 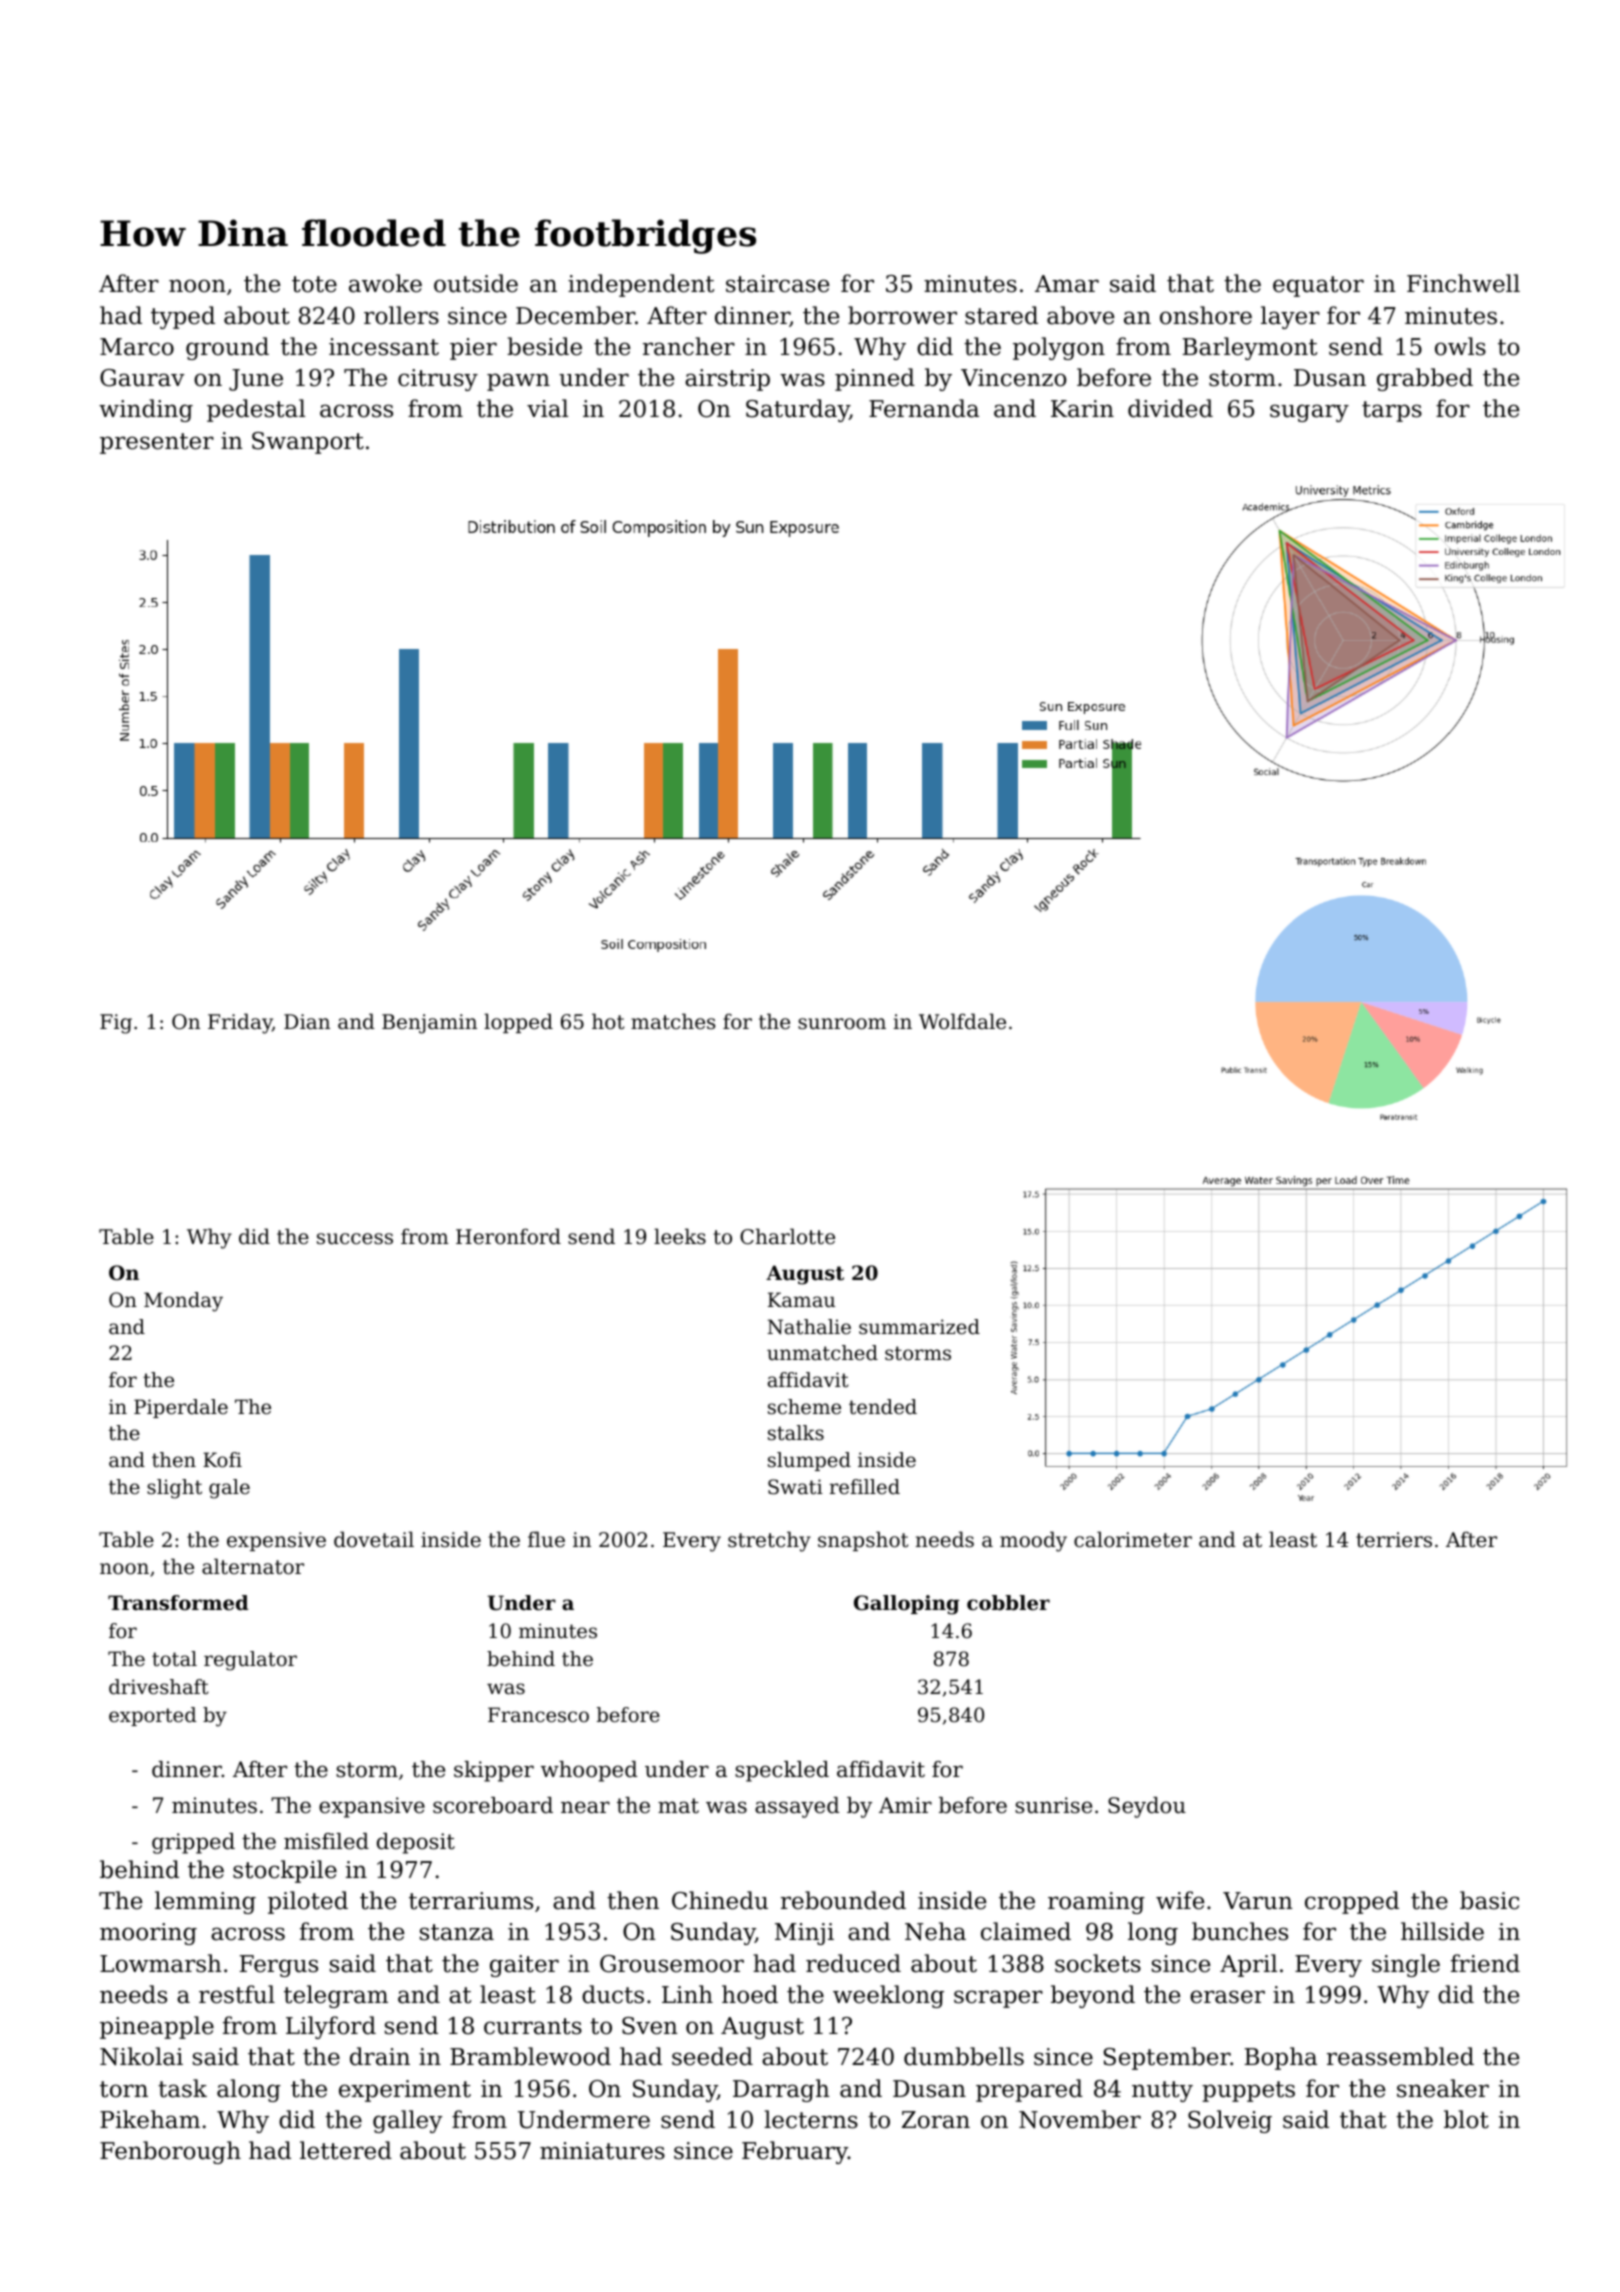 What do you see at coordinates (811, 2119) in the screenshot?
I see `lecterns` at bounding box center [811, 2119].
